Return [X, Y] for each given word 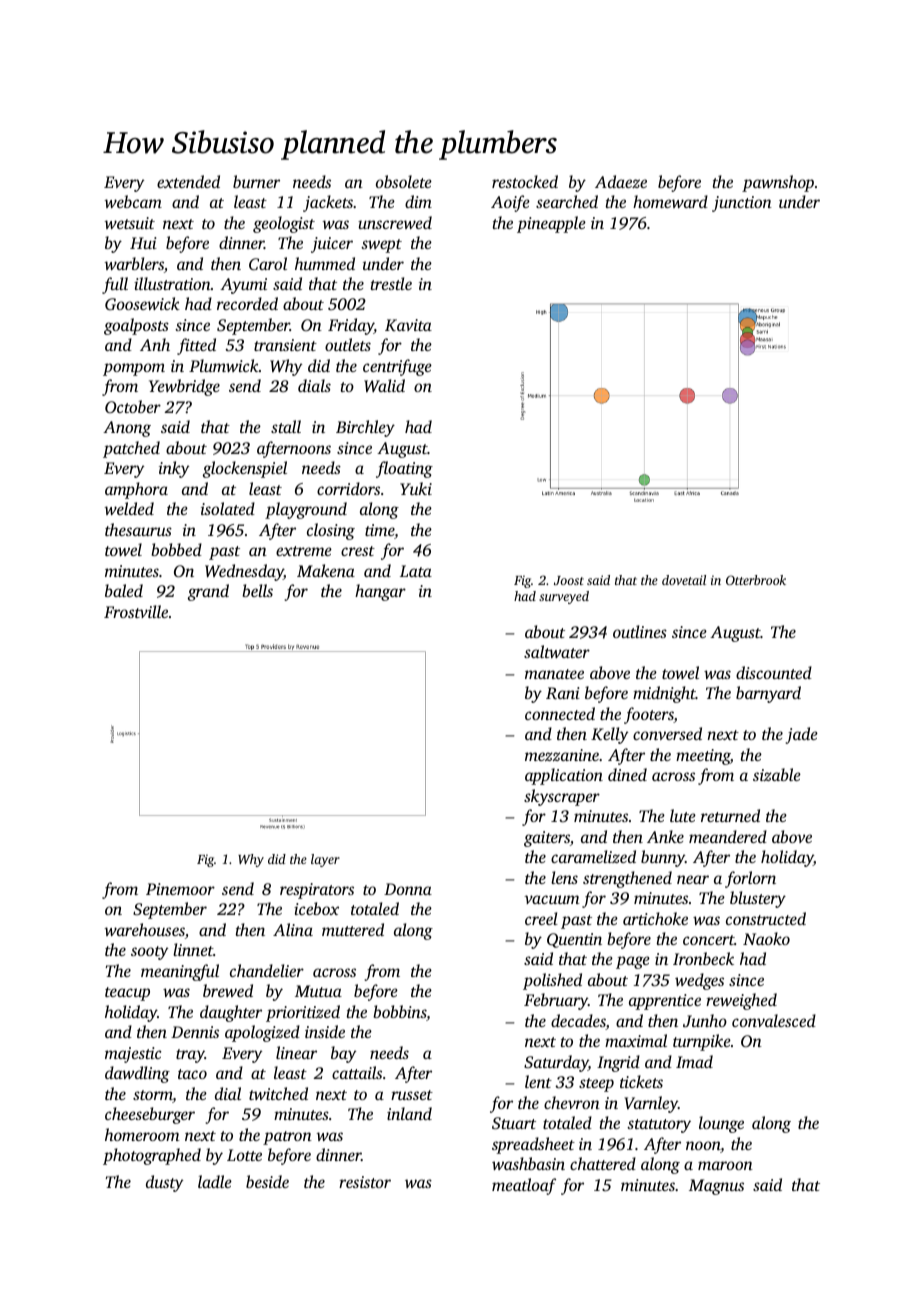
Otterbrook [756, 580]
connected [560, 713]
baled [124, 590]
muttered [353, 929]
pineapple [551, 224]
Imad [694, 1061]
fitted [196, 346]
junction [742, 204]
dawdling [137, 1074]
